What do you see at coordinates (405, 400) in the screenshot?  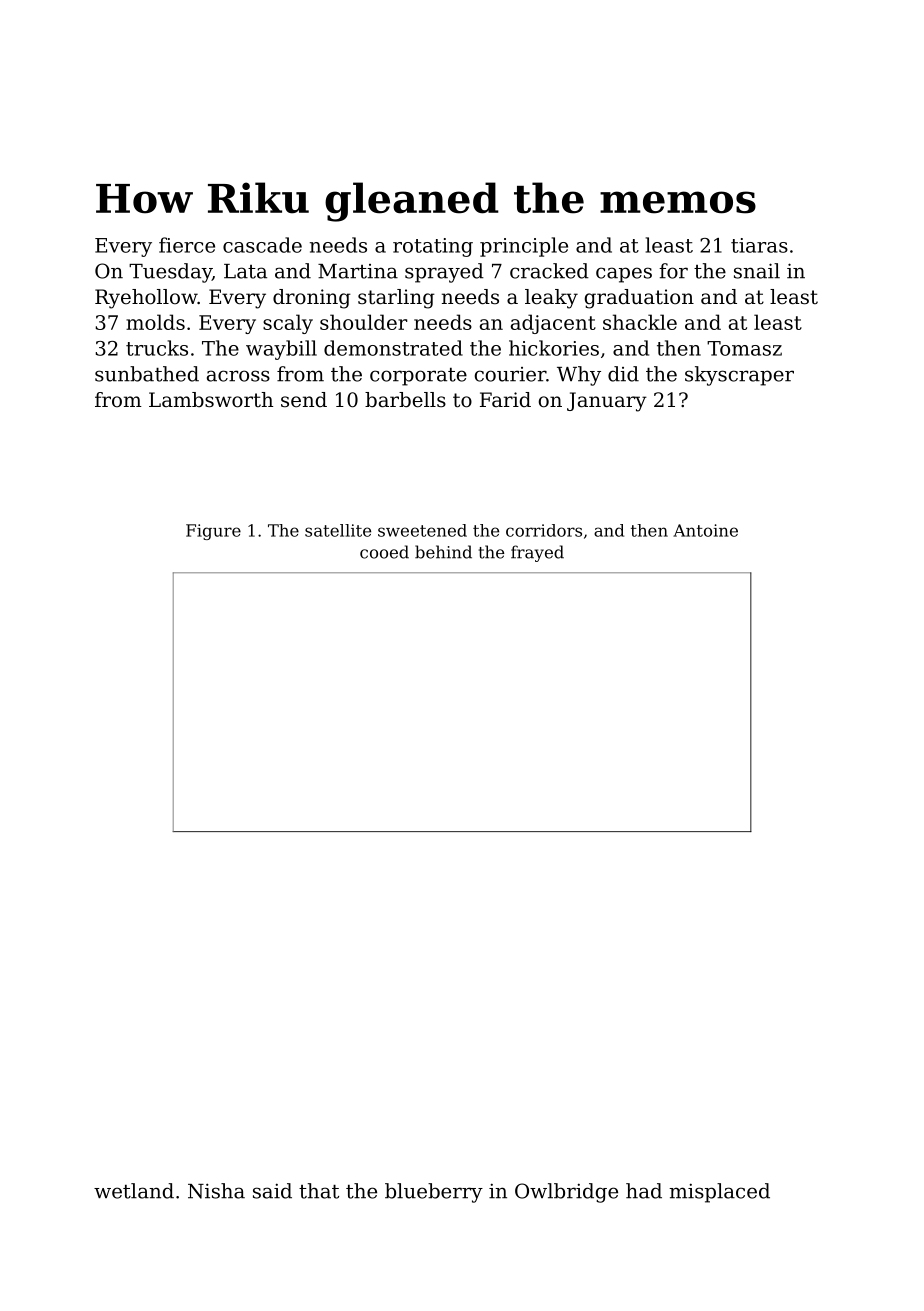 I see `barbells` at bounding box center [405, 400].
